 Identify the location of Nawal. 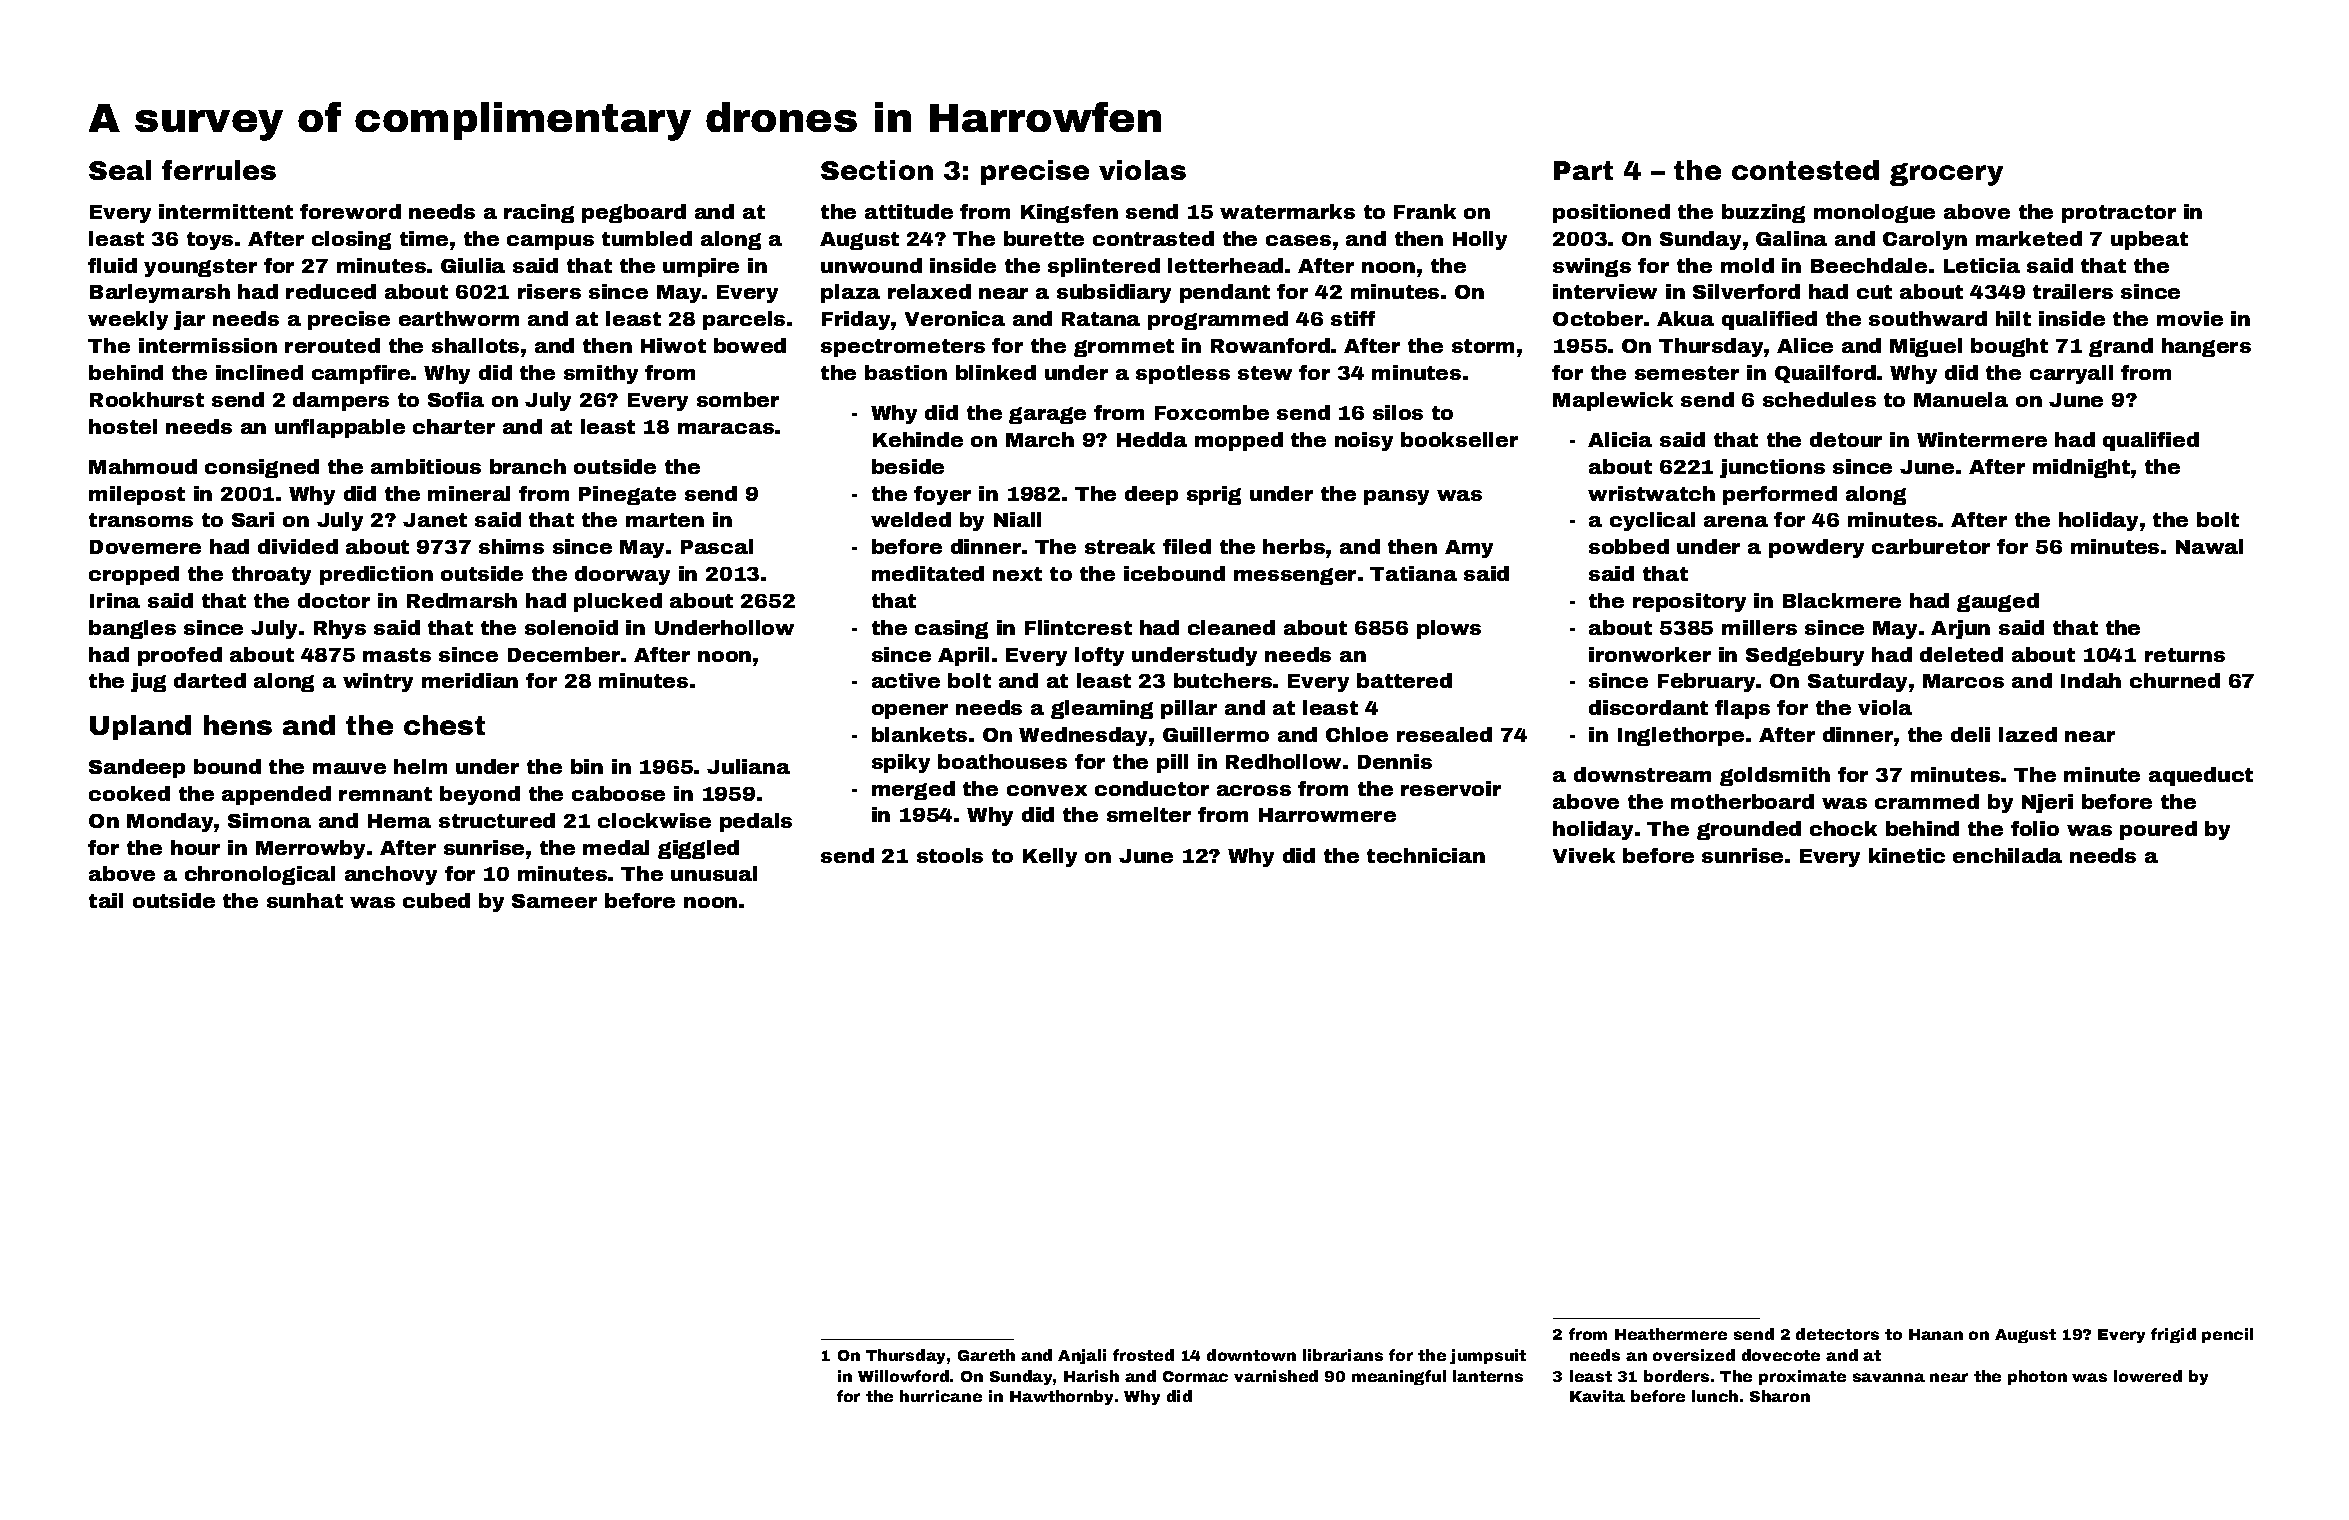
(2209, 546).
